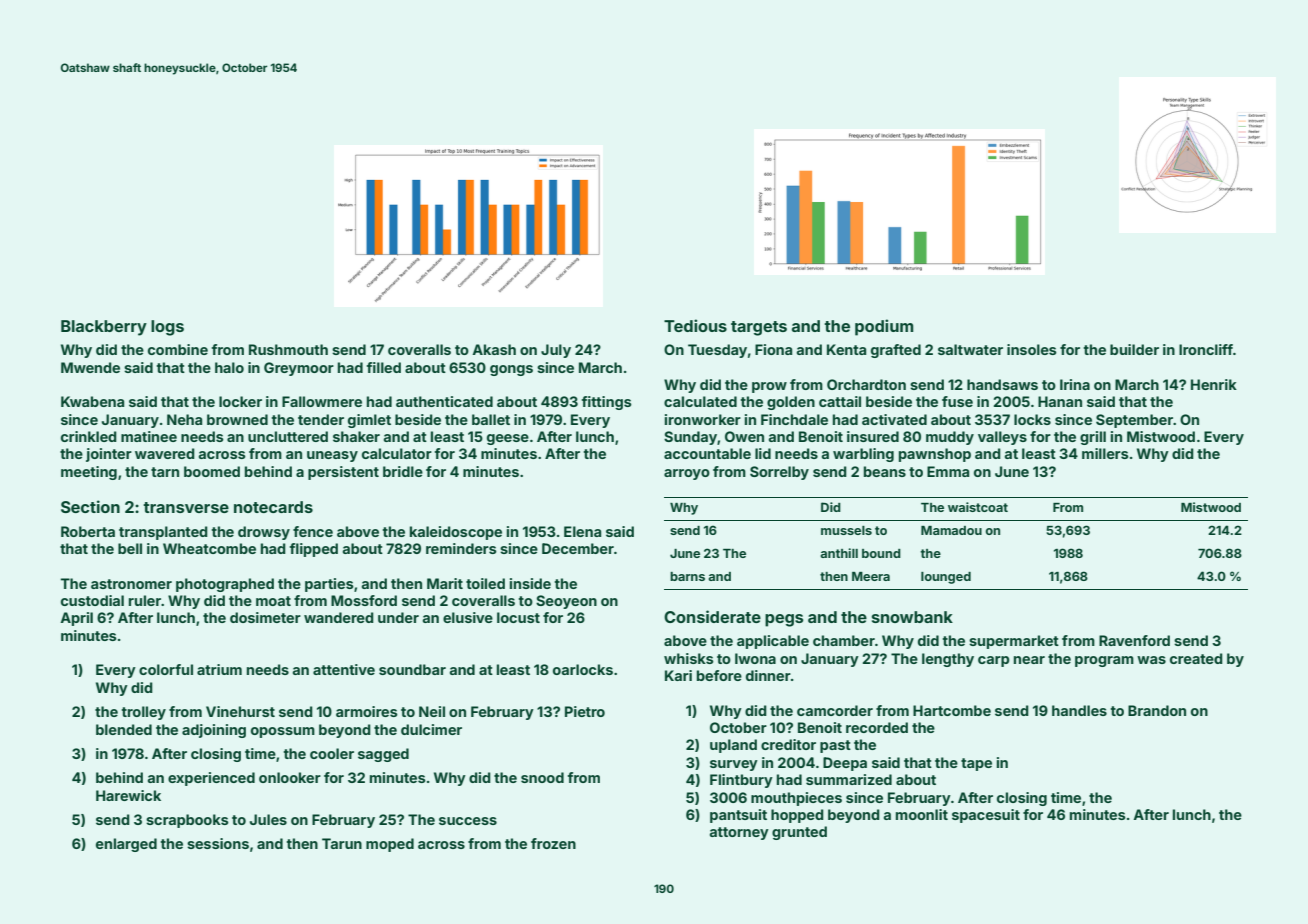 The image size is (1308, 924). I want to click on soundbar, so click(412, 669).
